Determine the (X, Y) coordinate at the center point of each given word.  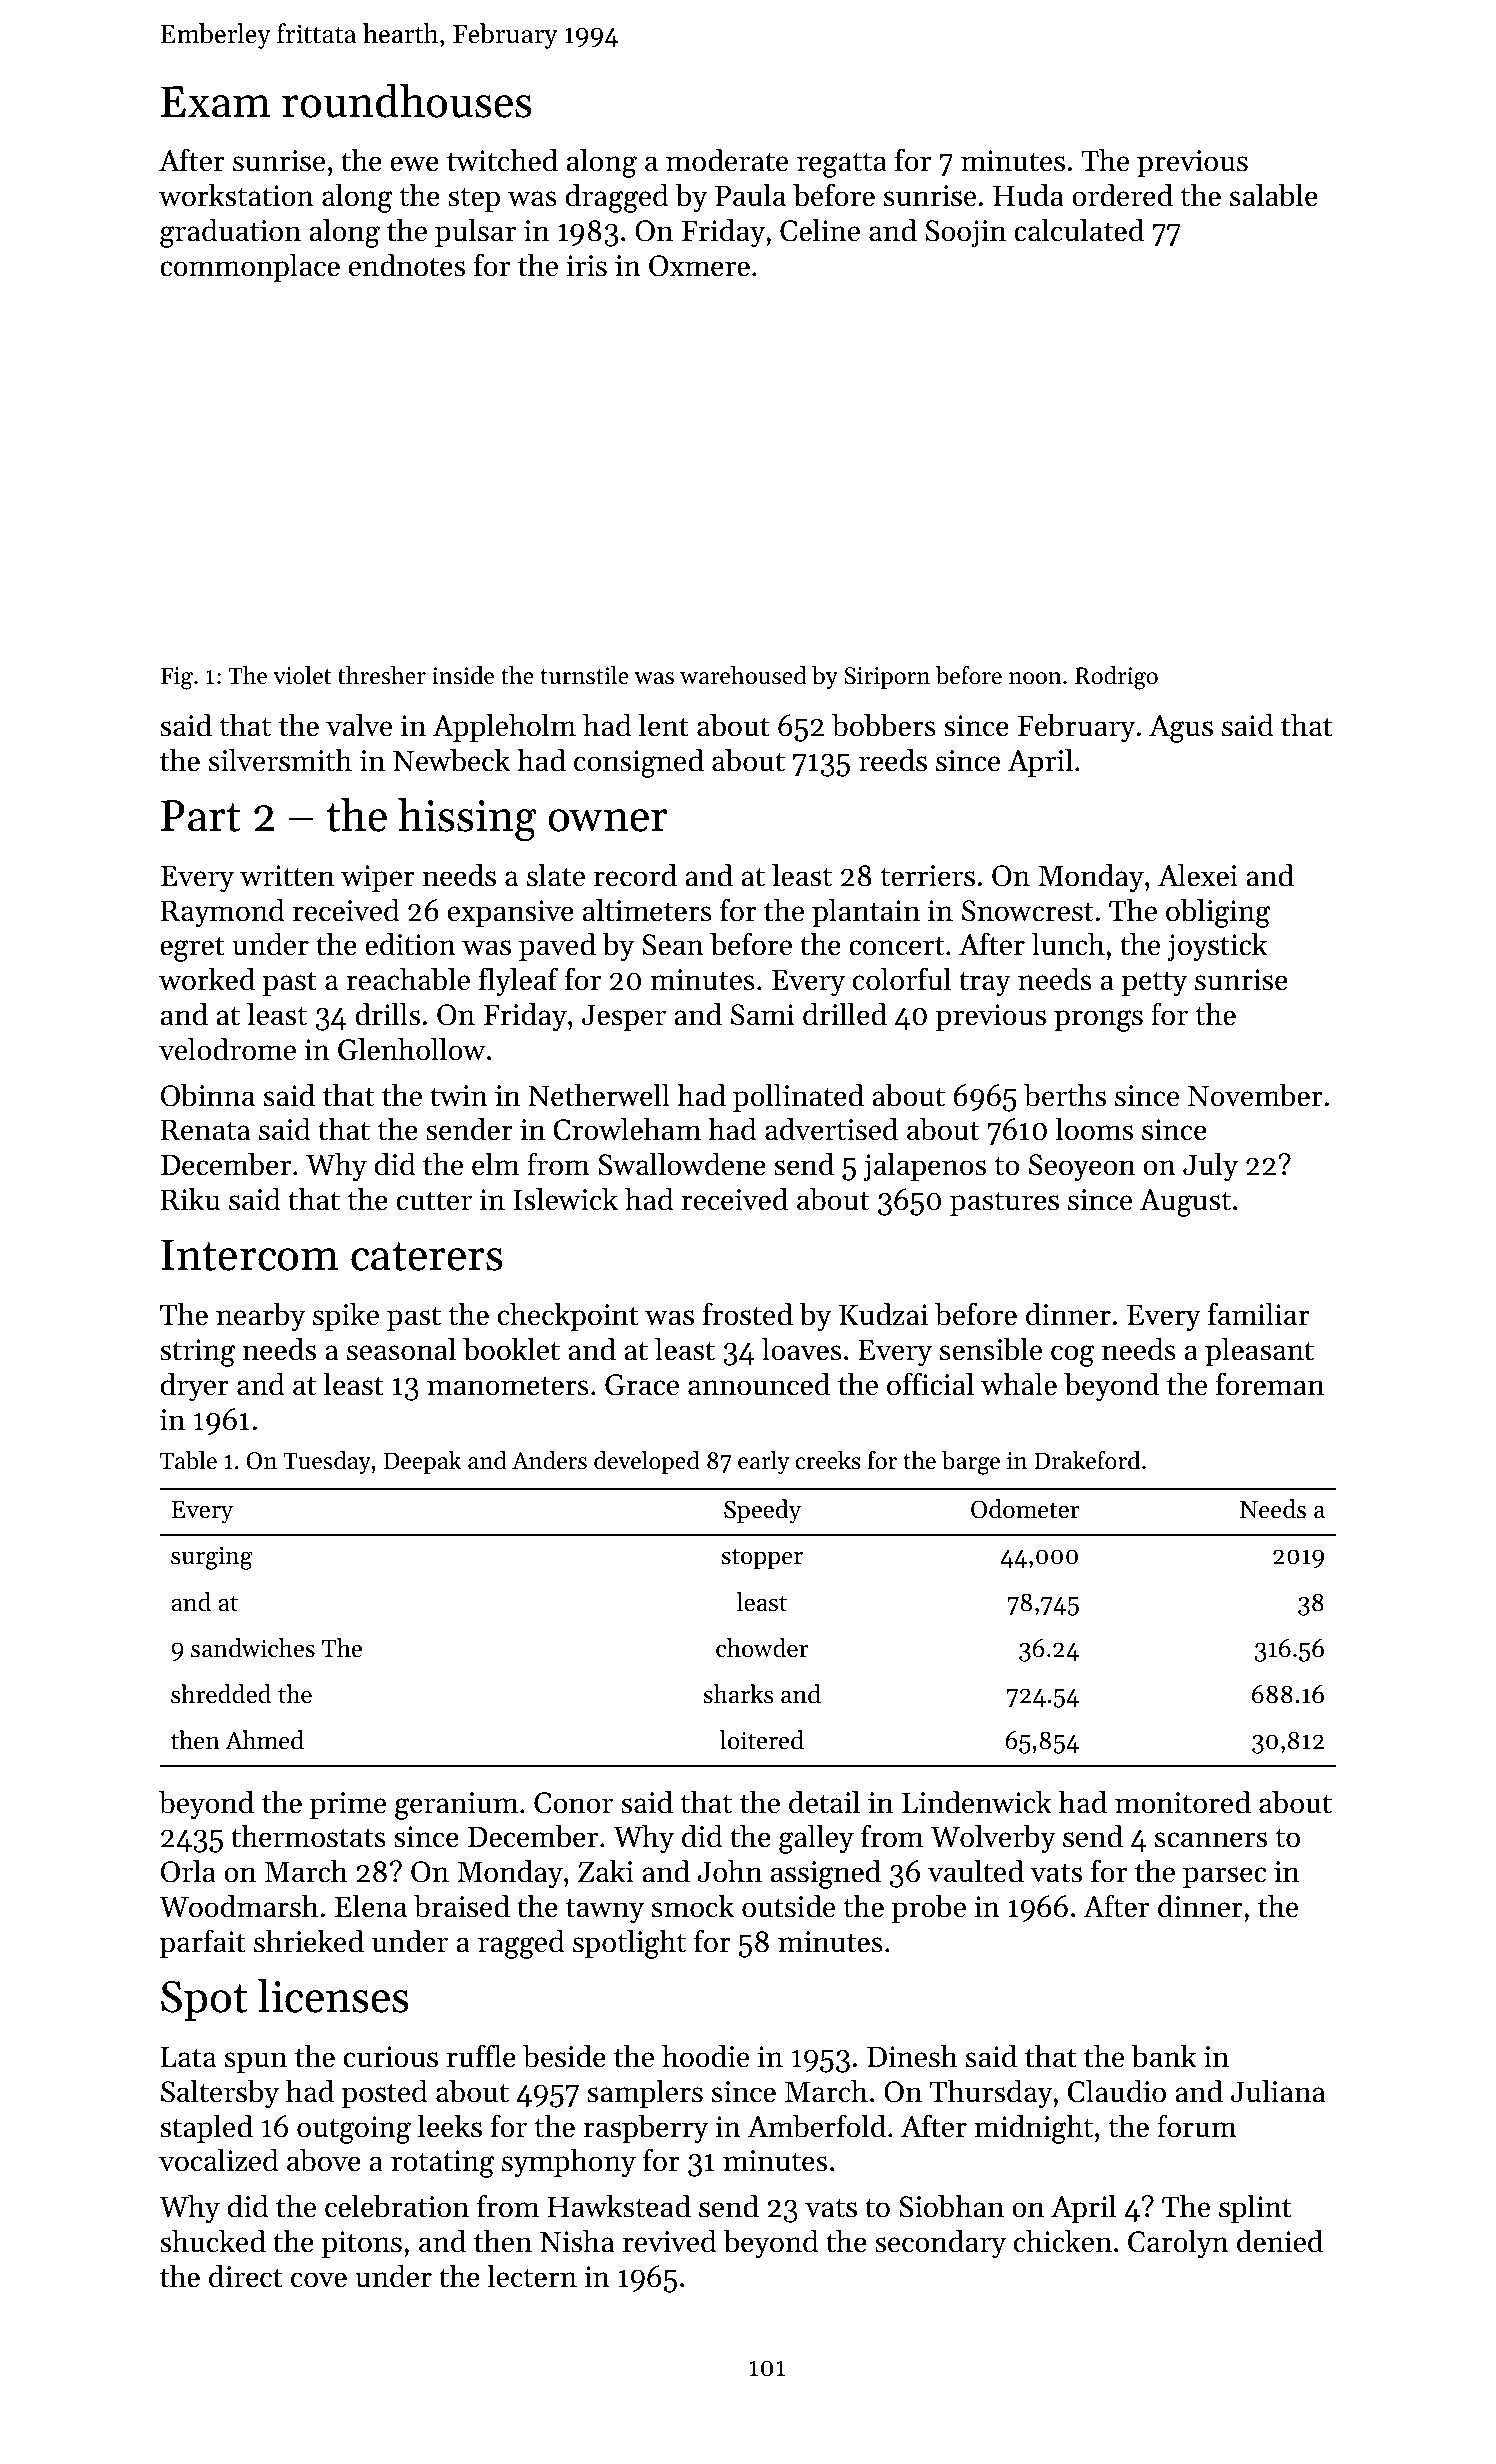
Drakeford (1087, 1460)
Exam (215, 102)
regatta (842, 165)
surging (212, 1558)
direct (246, 2276)
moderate (727, 160)
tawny (605, 1911)
